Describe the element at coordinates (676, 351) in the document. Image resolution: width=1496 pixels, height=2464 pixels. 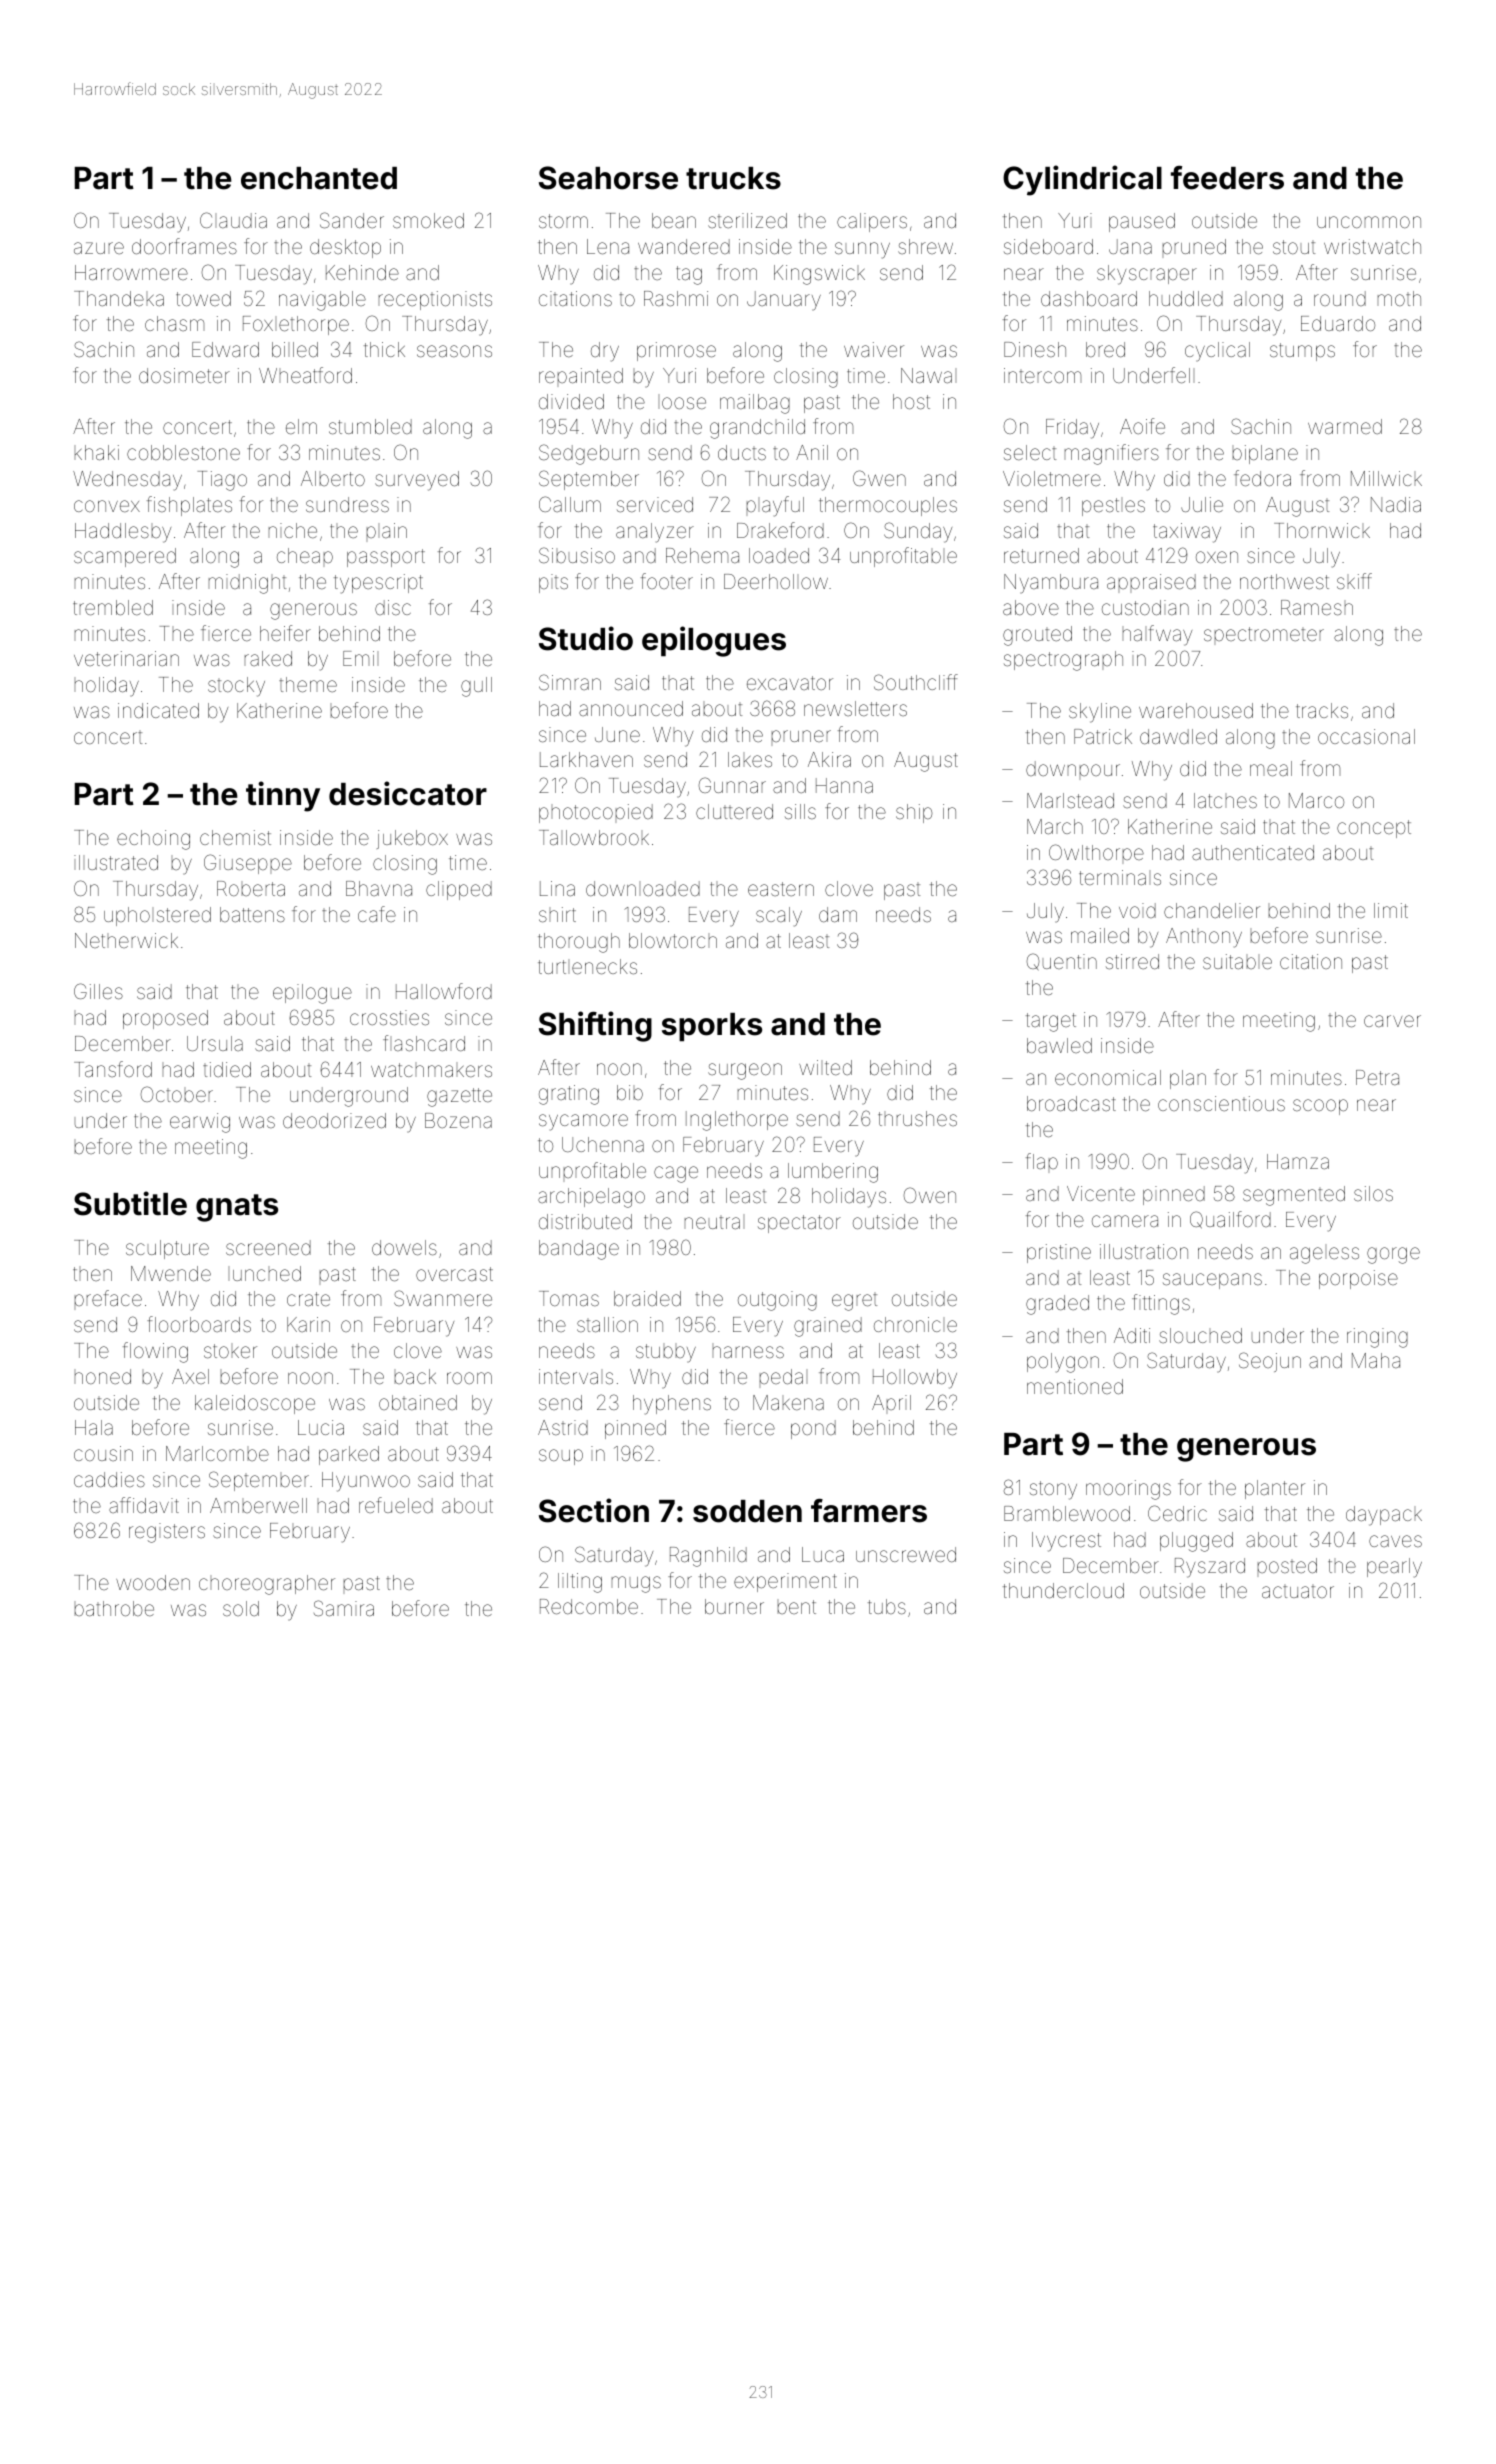
I see `primrose` at that location.
